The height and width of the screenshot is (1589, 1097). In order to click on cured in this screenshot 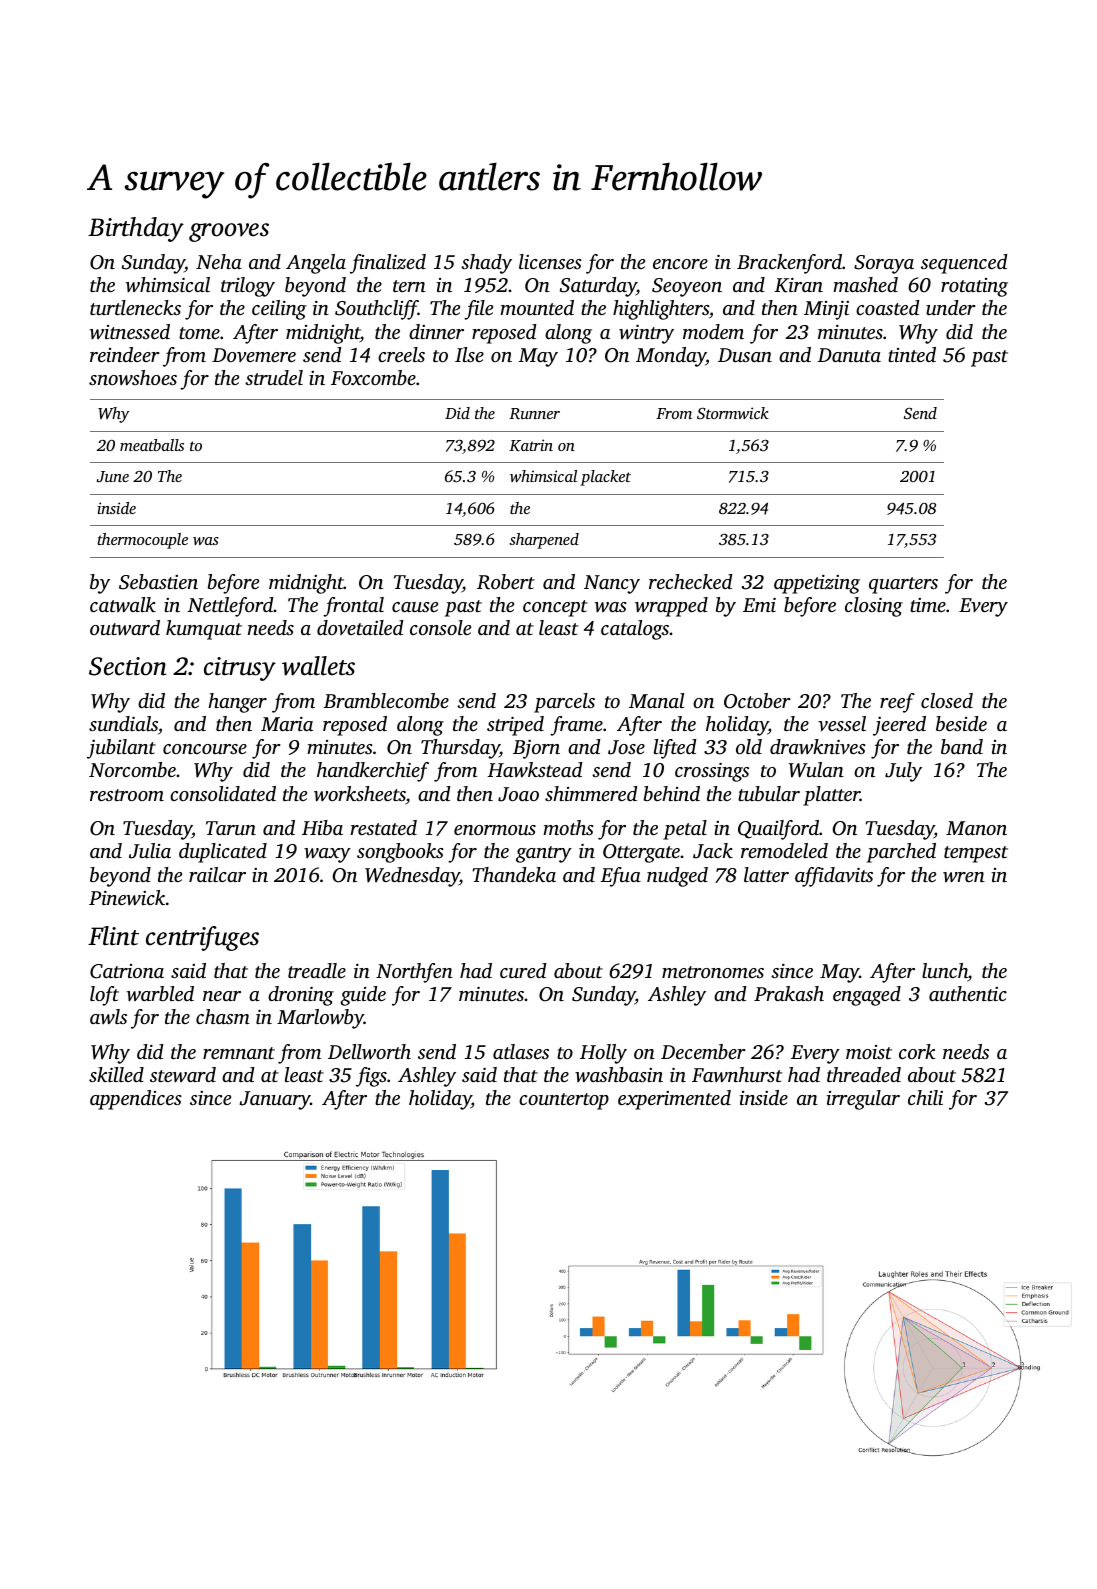, I will do `click(523, 970)`.
